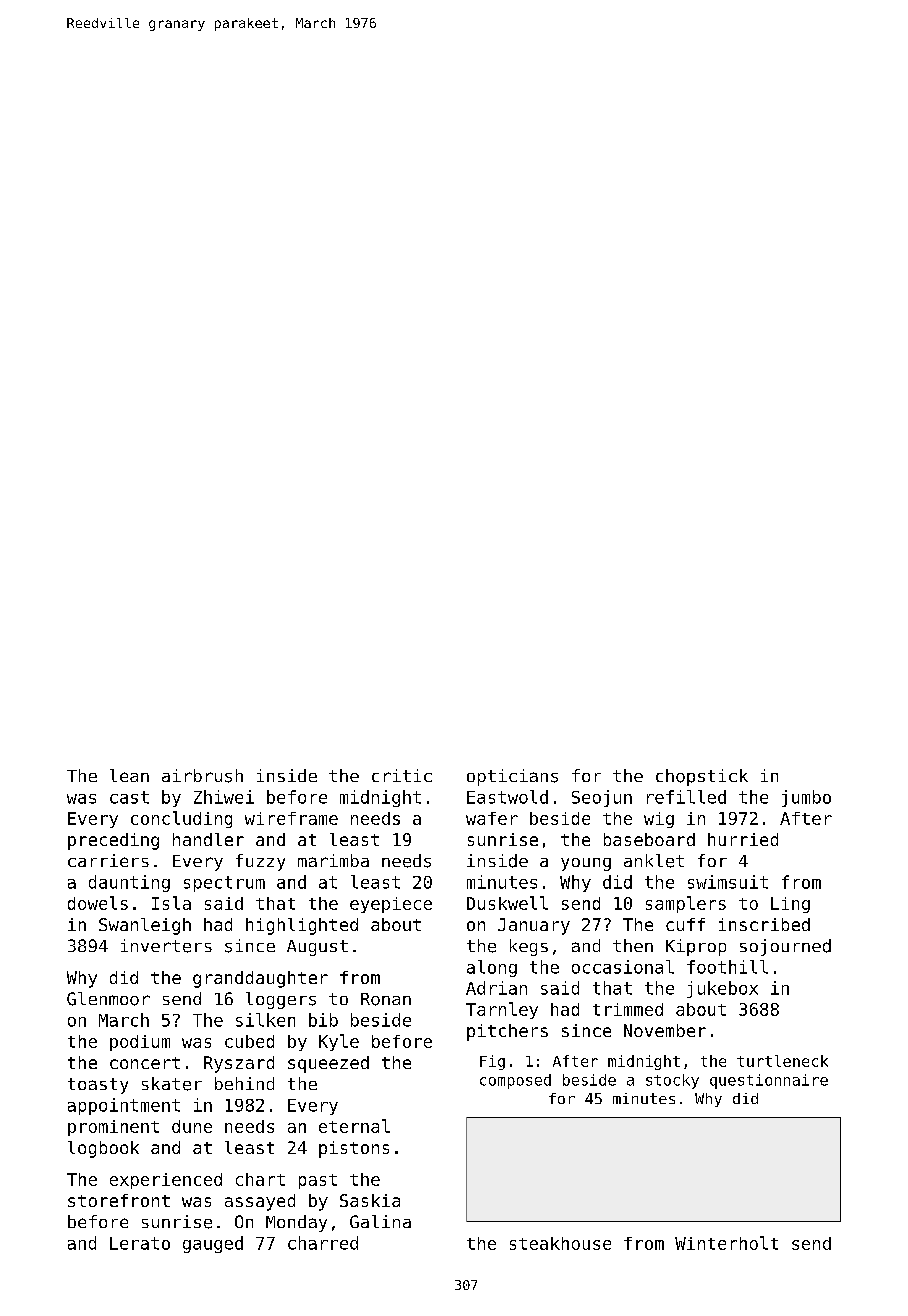 Image resolution: width=908 pixels, height=1316 pixels. Describe the element at coordinates (386, 999) in the document. I see `Ronan` at that location.
